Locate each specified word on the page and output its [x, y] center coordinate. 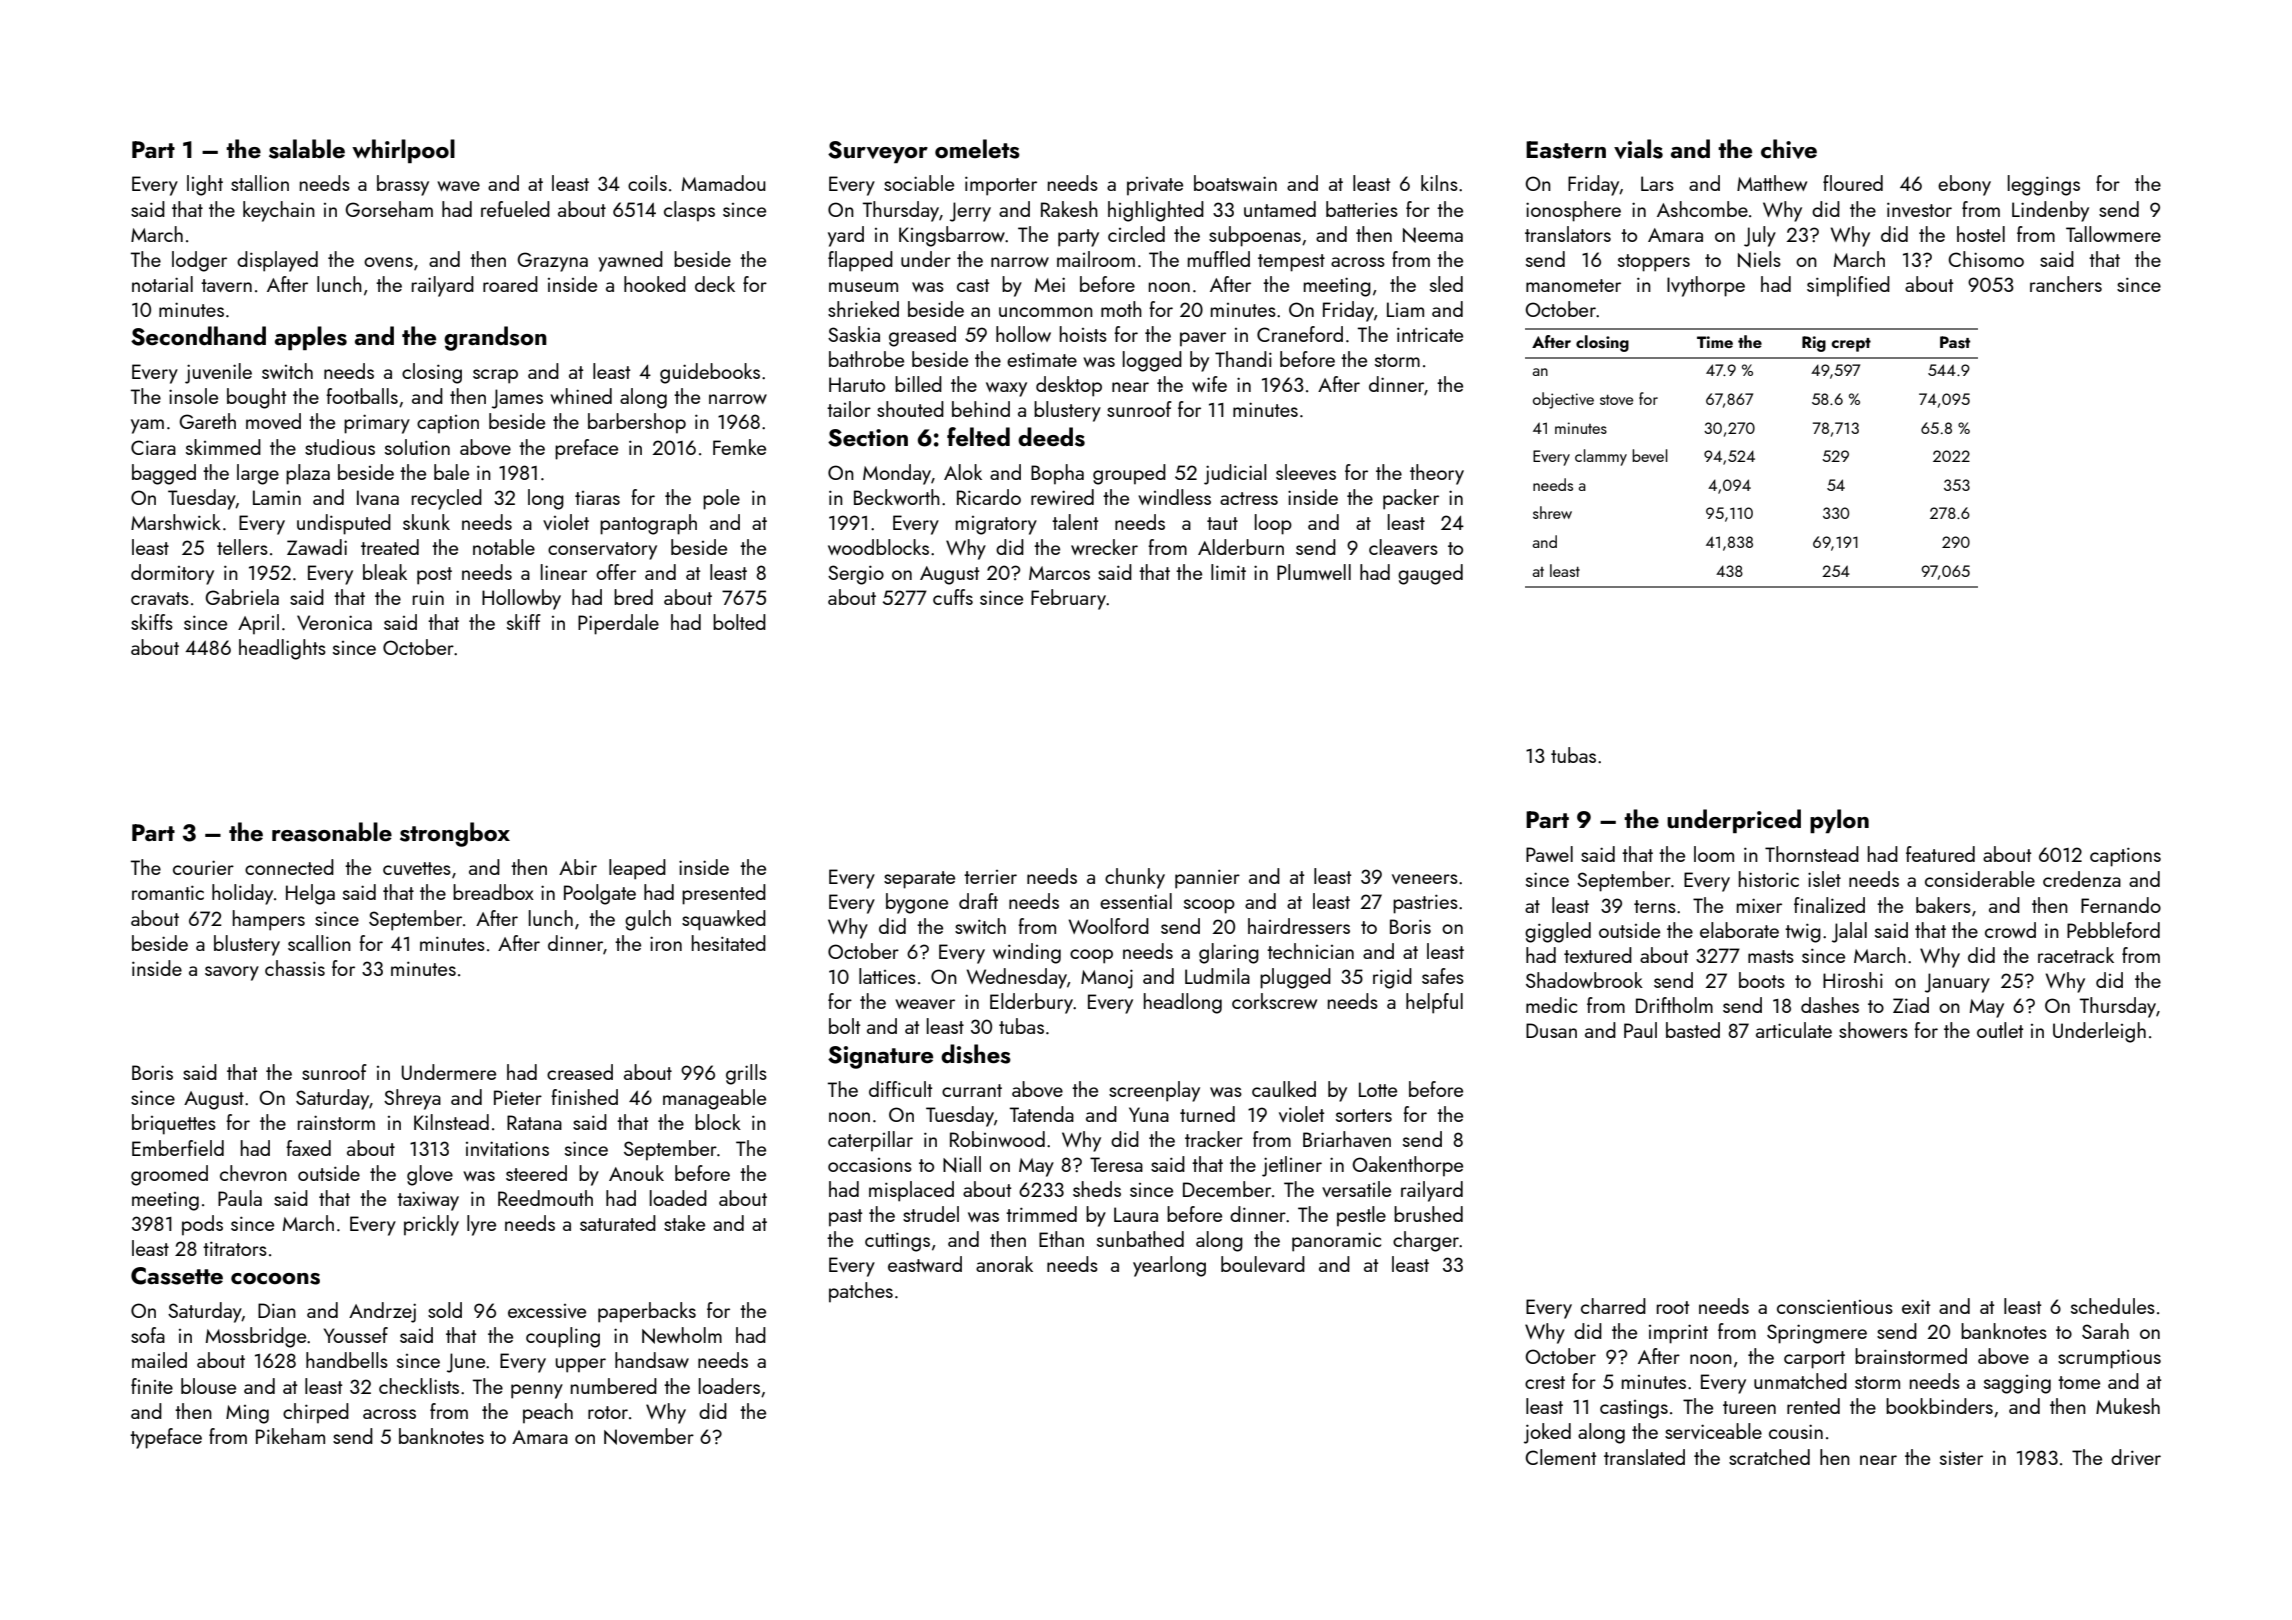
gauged [1430, 574]
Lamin [277, 497]
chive [1789, 149]
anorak [1004, 1264]
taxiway [428, 1201]
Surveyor [878, 152]
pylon [1839, 821]
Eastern [1566, 150]
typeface [166, 1438]
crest [1545, 1382]
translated [1644, 1457]
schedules [2113, 1306]
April [258, 624]
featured [1940, 854]
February [1068, 599]
